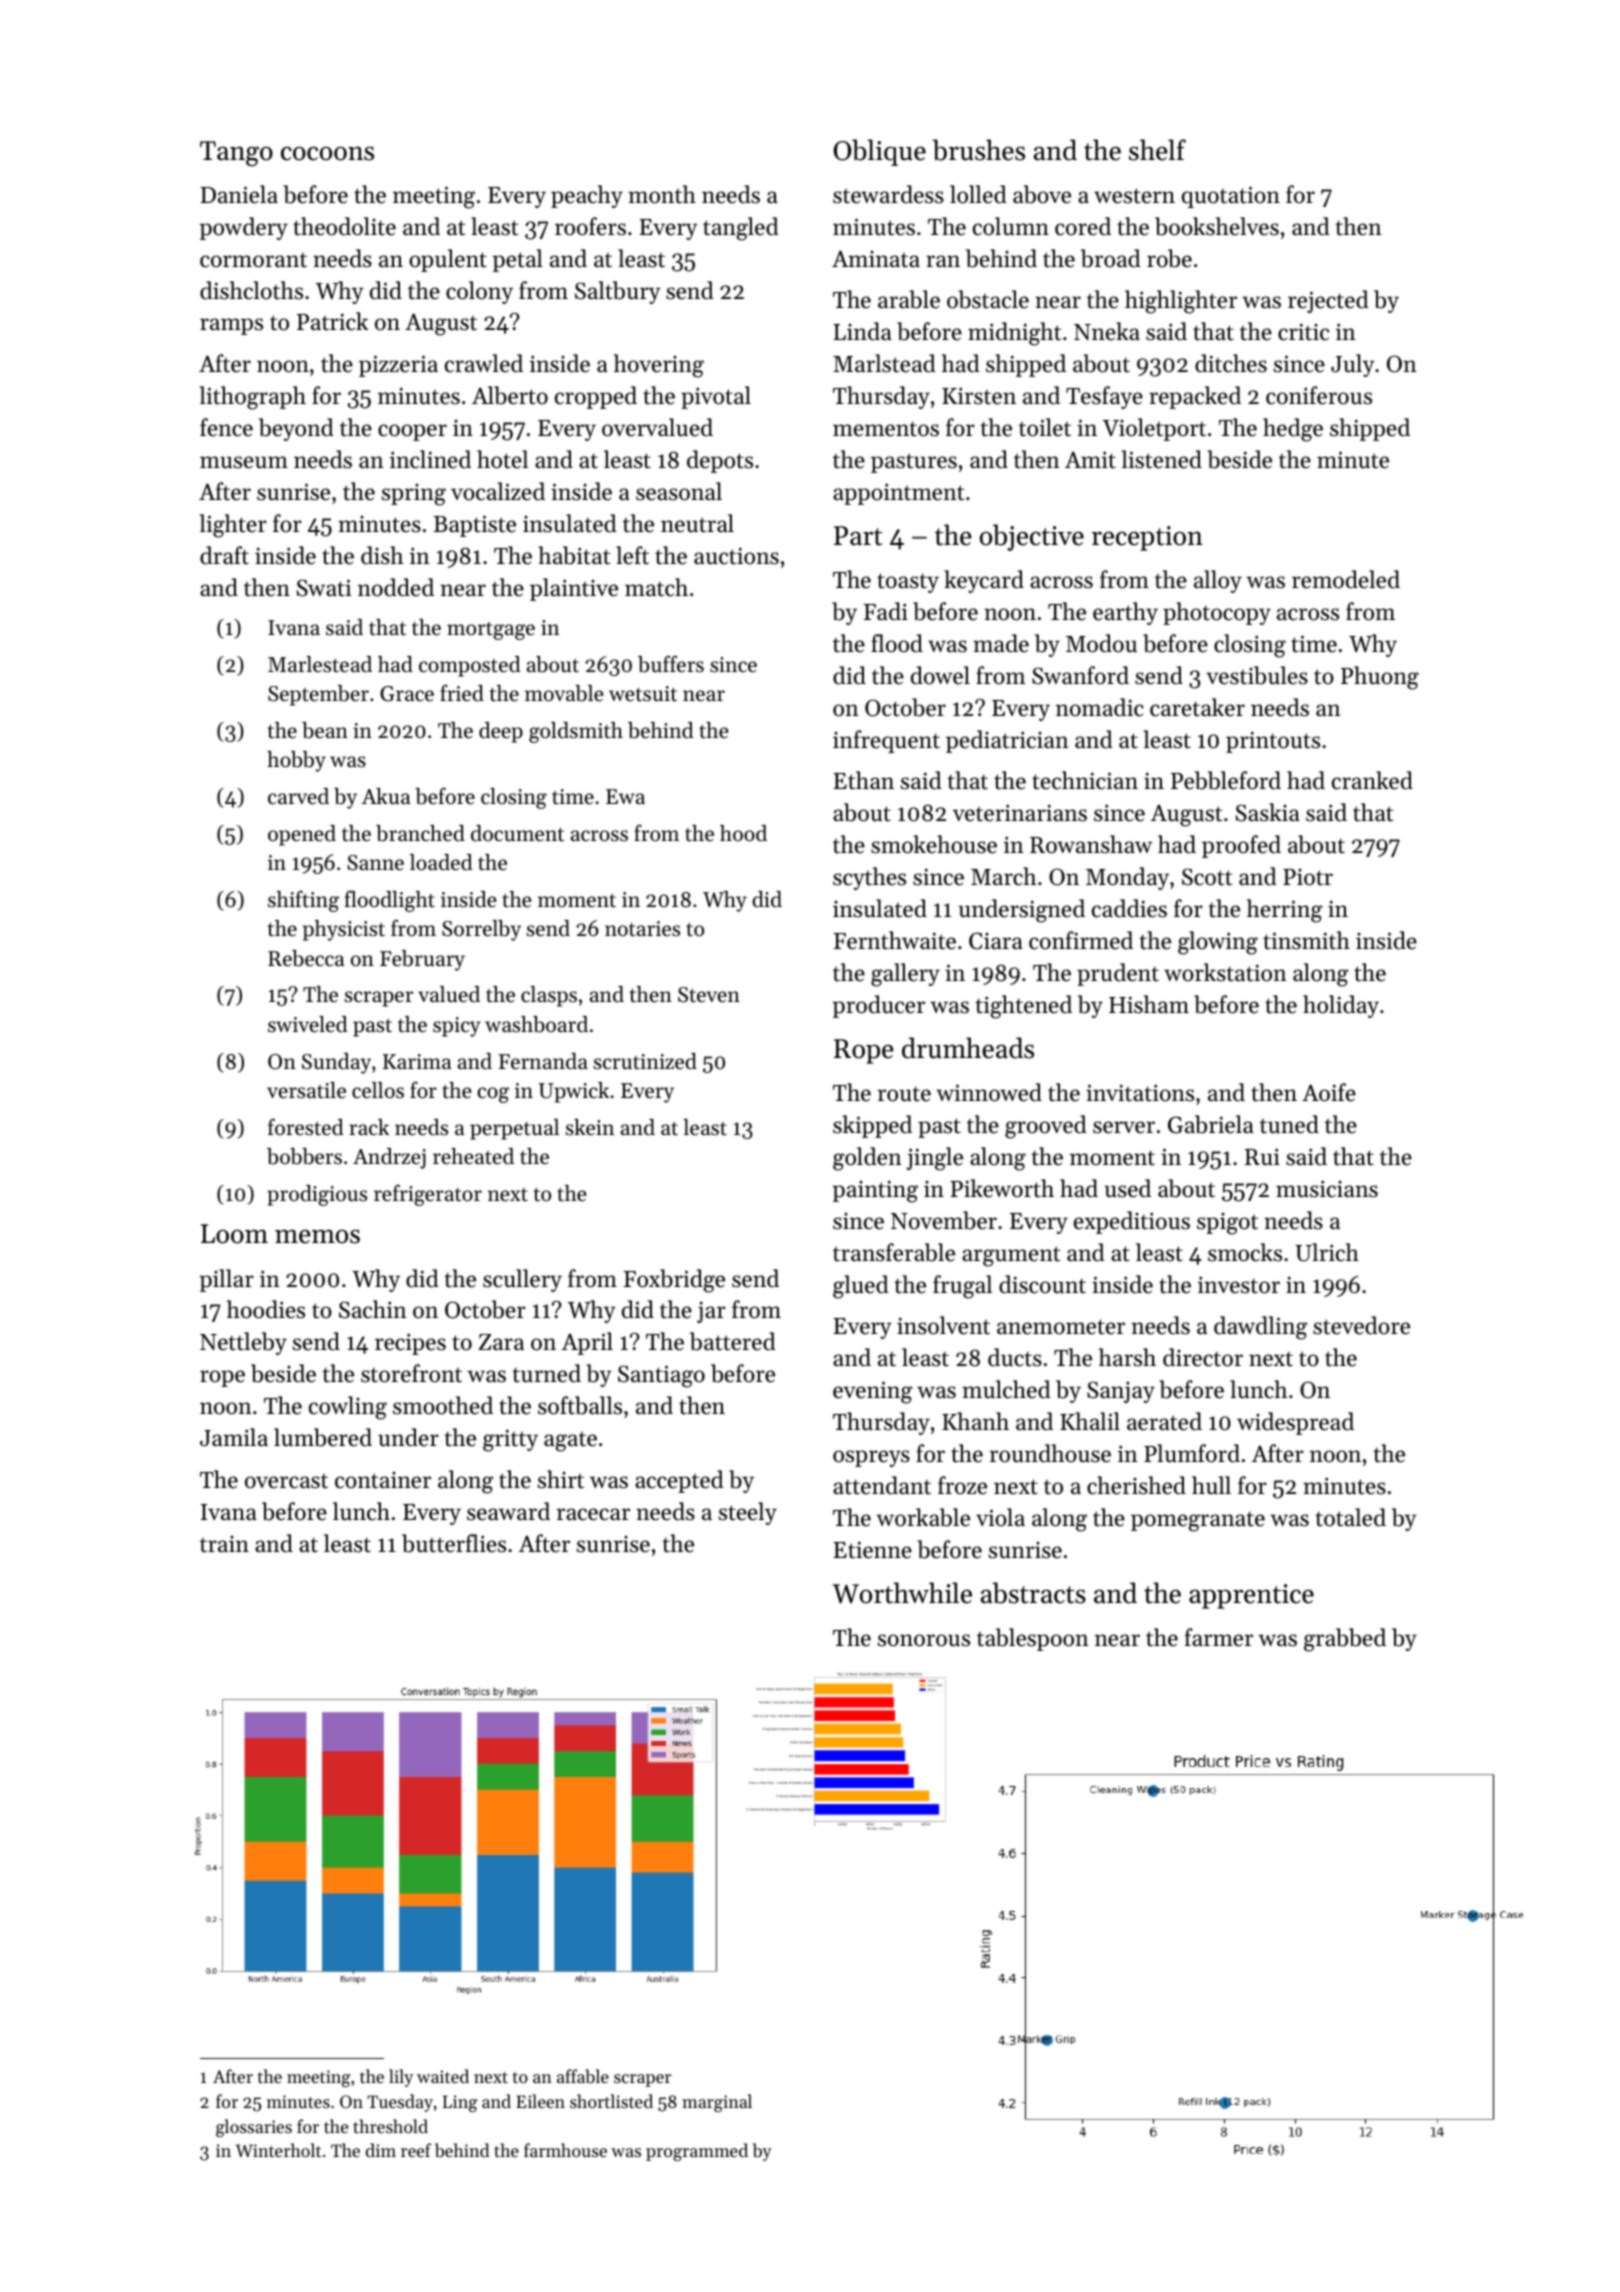 The width and height of the page is (1620, 2292). Describe the element at coordinates (236, 154) in the page. I see `Tango` at that location.
